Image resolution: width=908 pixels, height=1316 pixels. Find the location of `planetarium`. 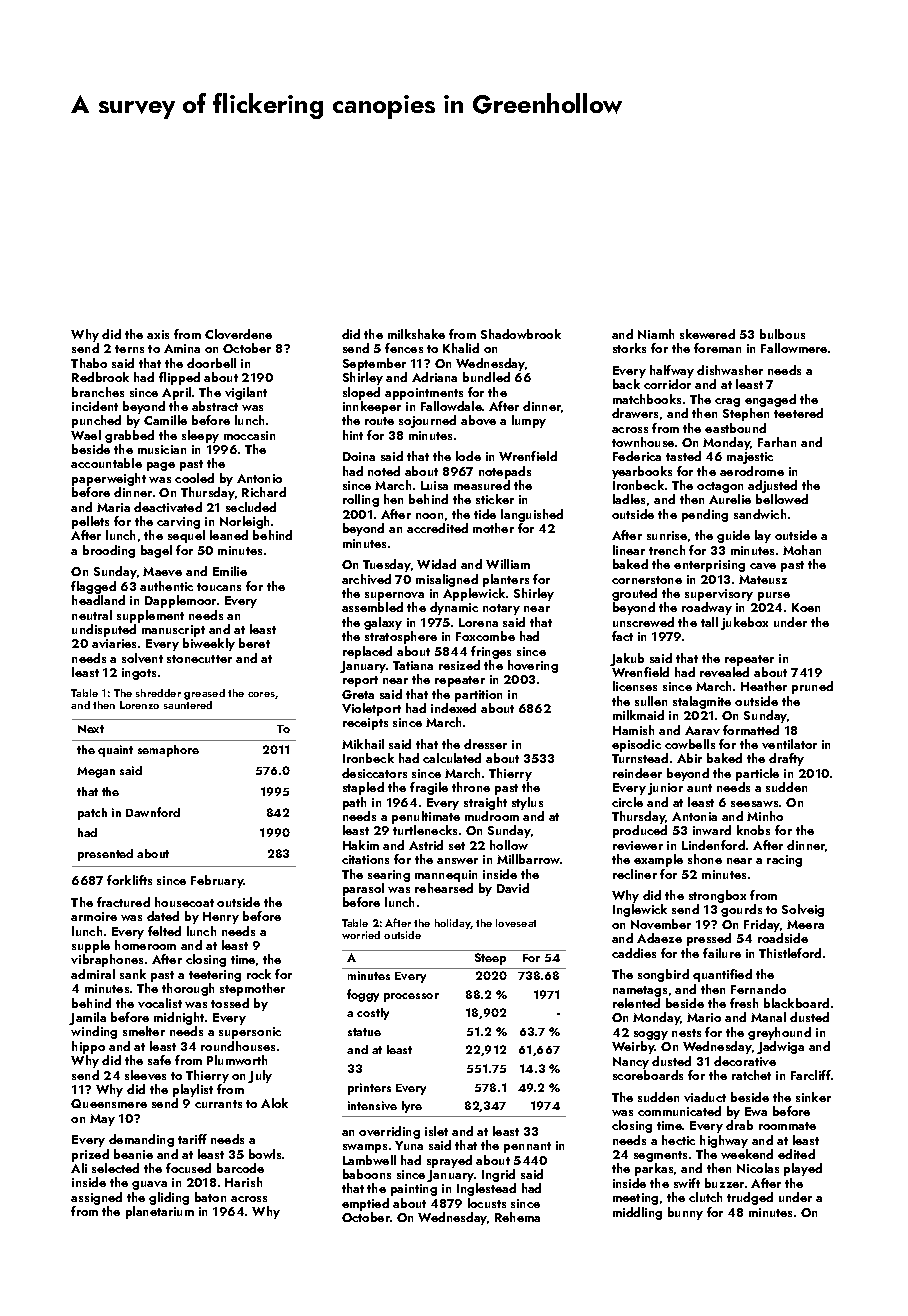

planetarium is located at coordinates (160, 1212).
